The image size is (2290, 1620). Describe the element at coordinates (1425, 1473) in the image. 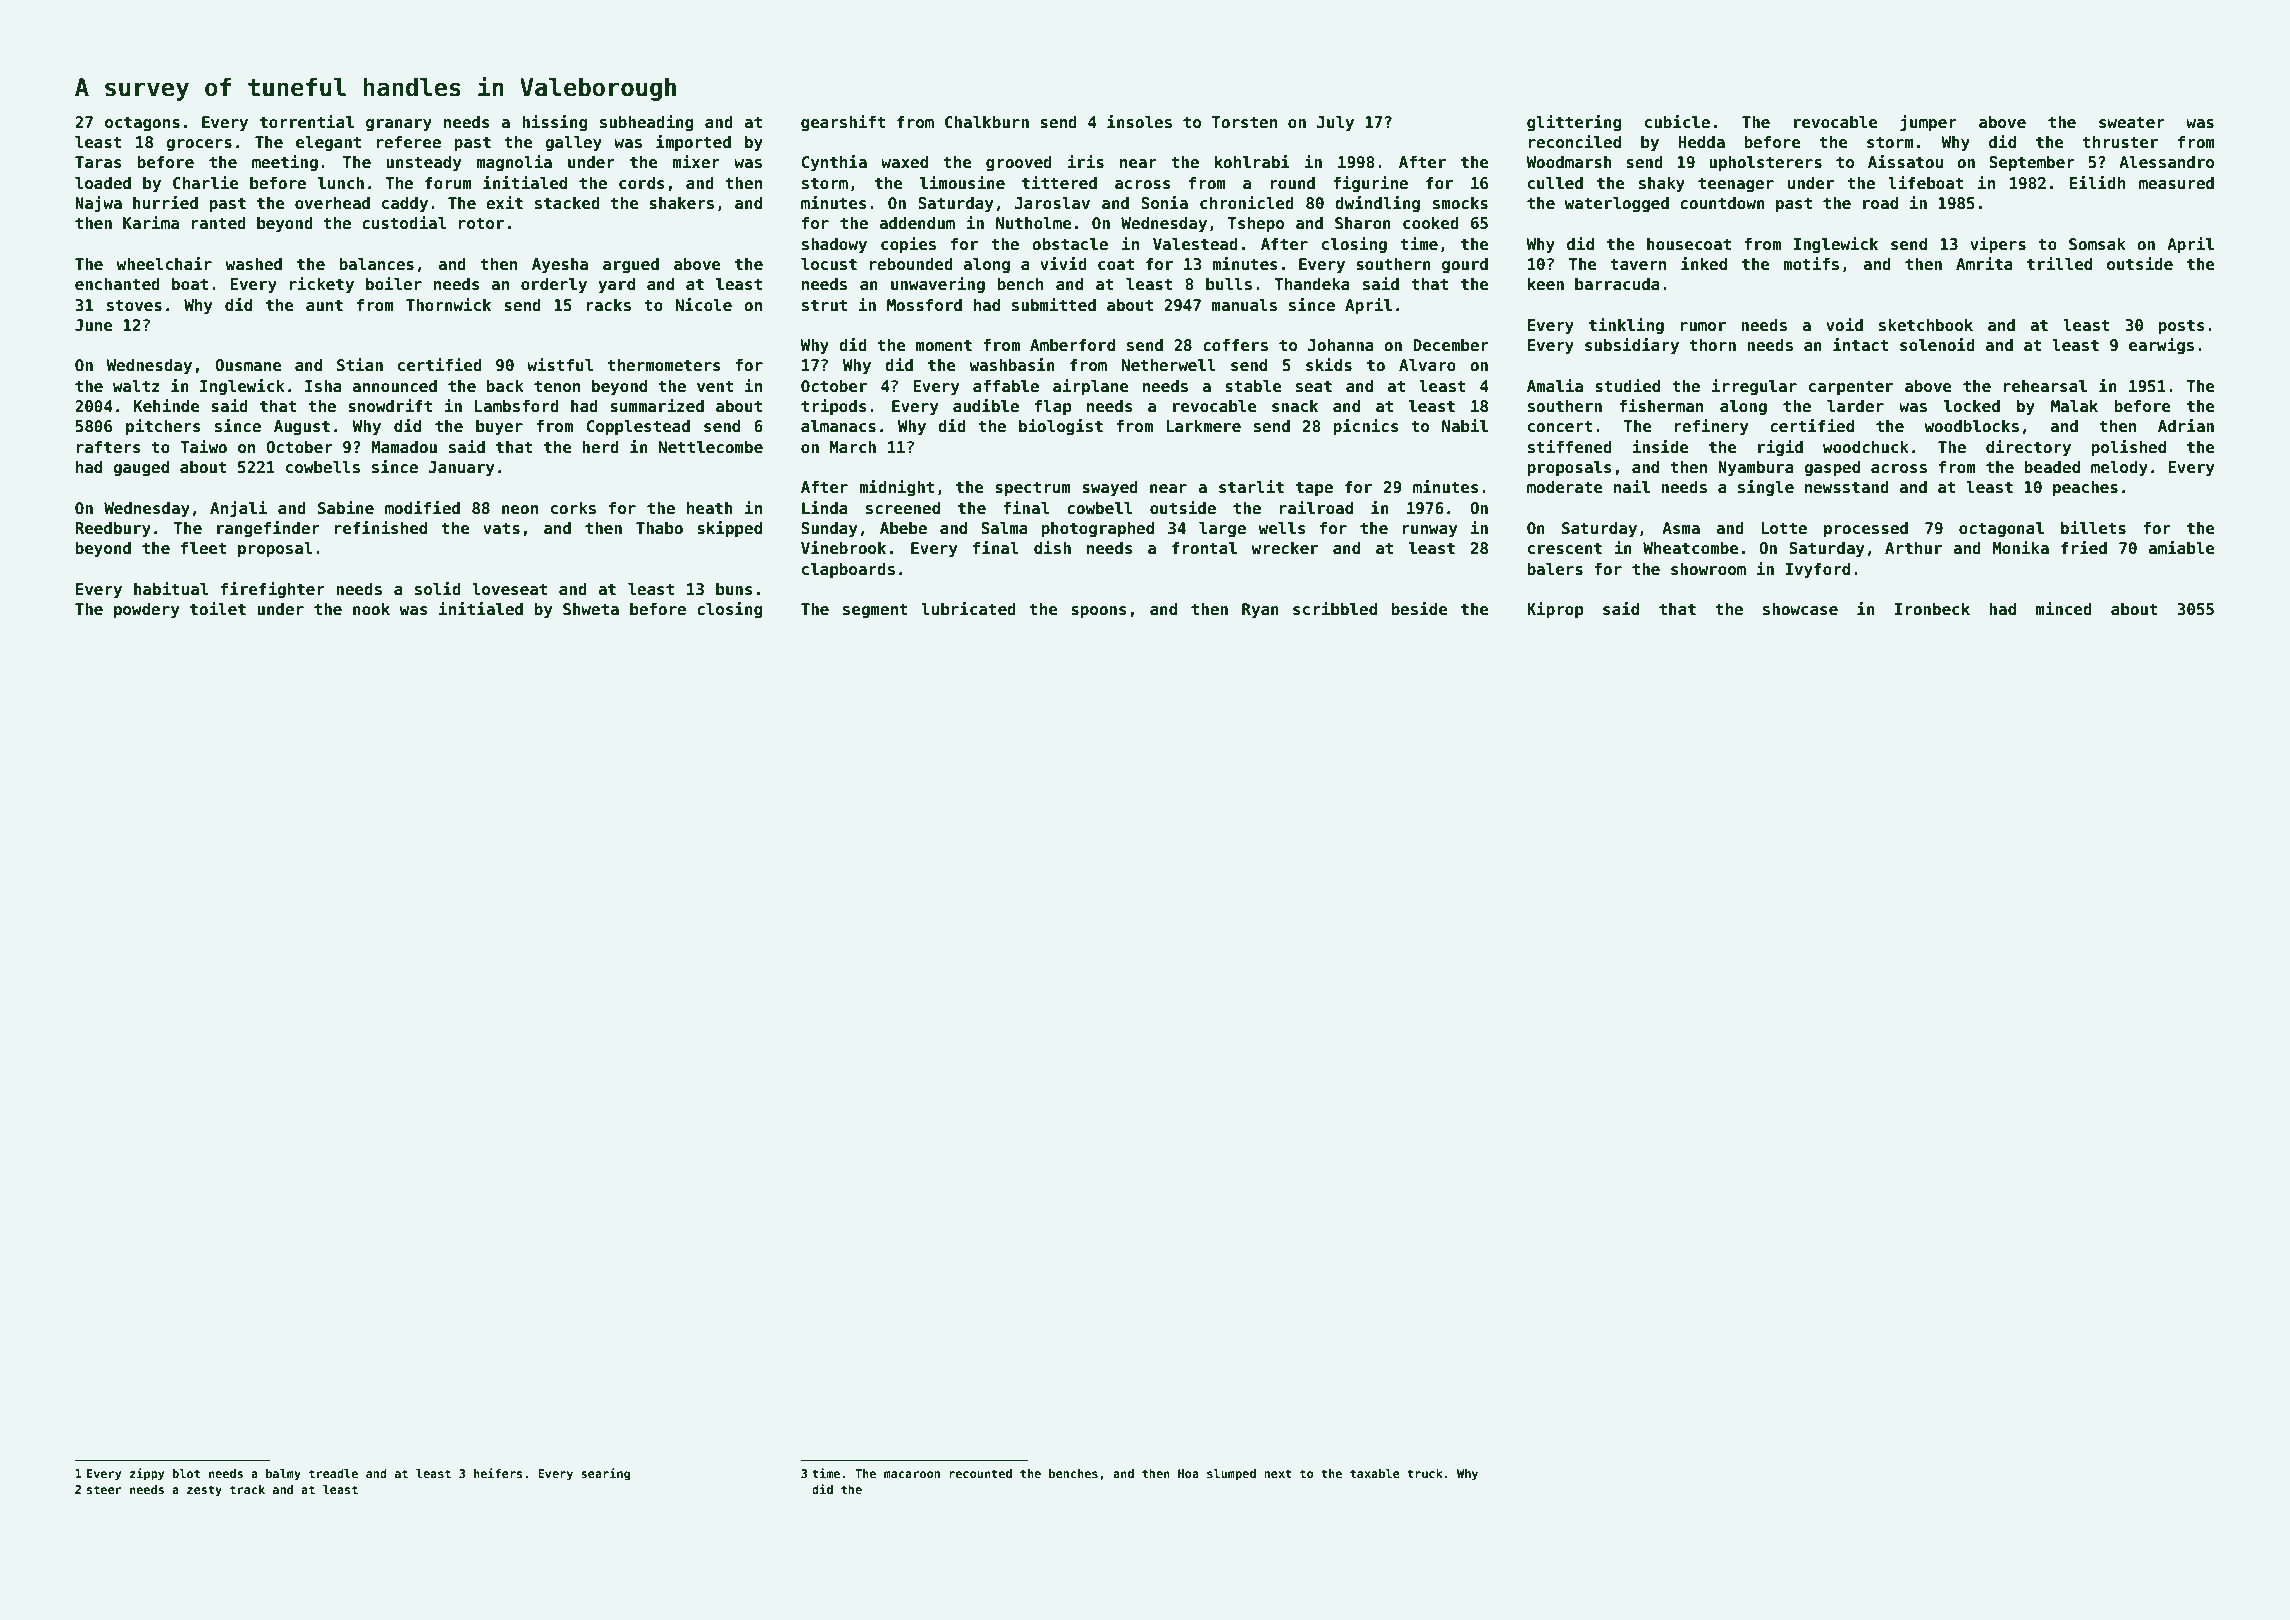

I see `truck` at that location.
